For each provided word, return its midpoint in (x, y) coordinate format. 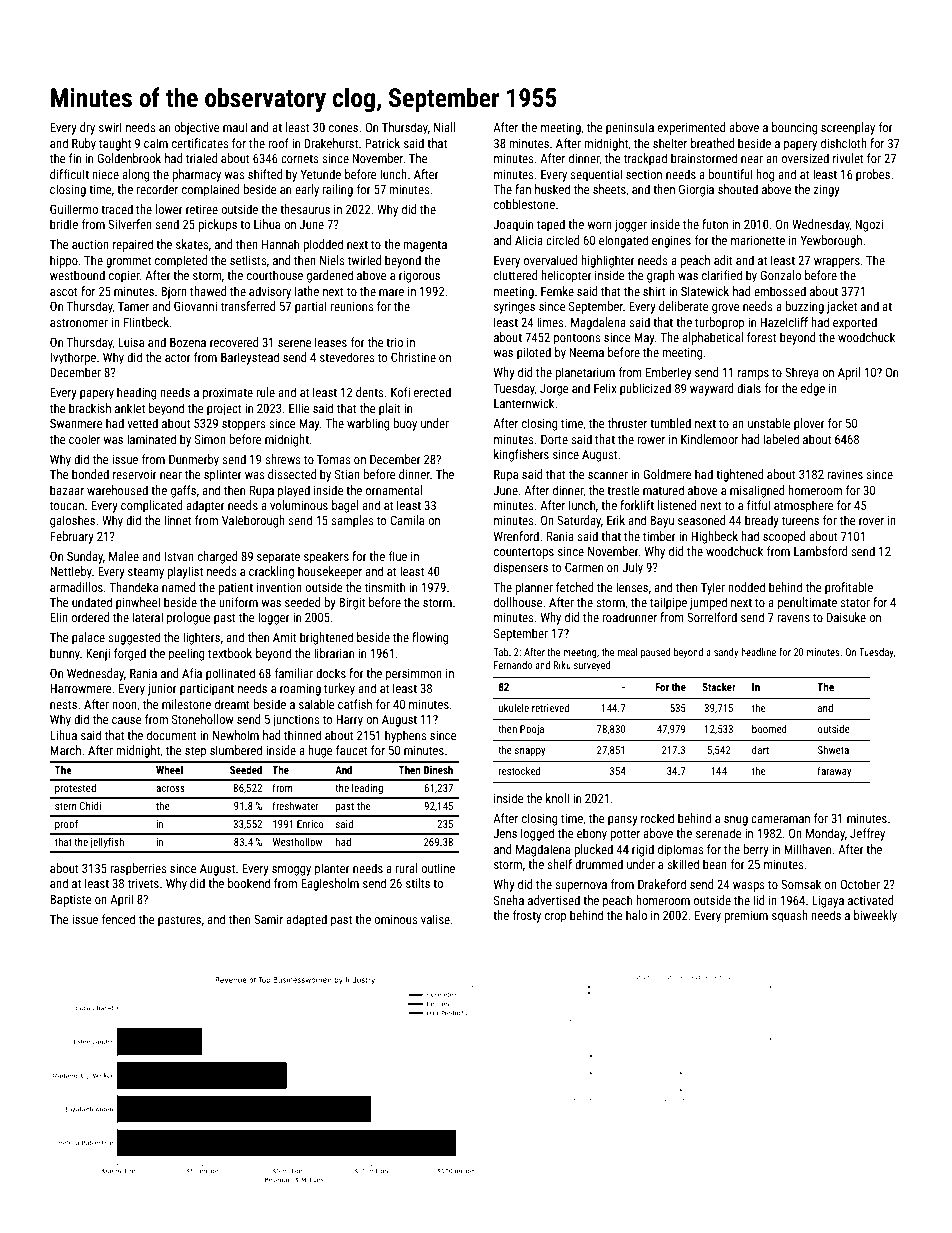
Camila (407, 520)
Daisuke (846, 617)
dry (87, 128)
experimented (692, 128)
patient (235, 589)
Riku (562, 665)
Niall (444, 127)
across (170, 789)
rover (871, 521)
